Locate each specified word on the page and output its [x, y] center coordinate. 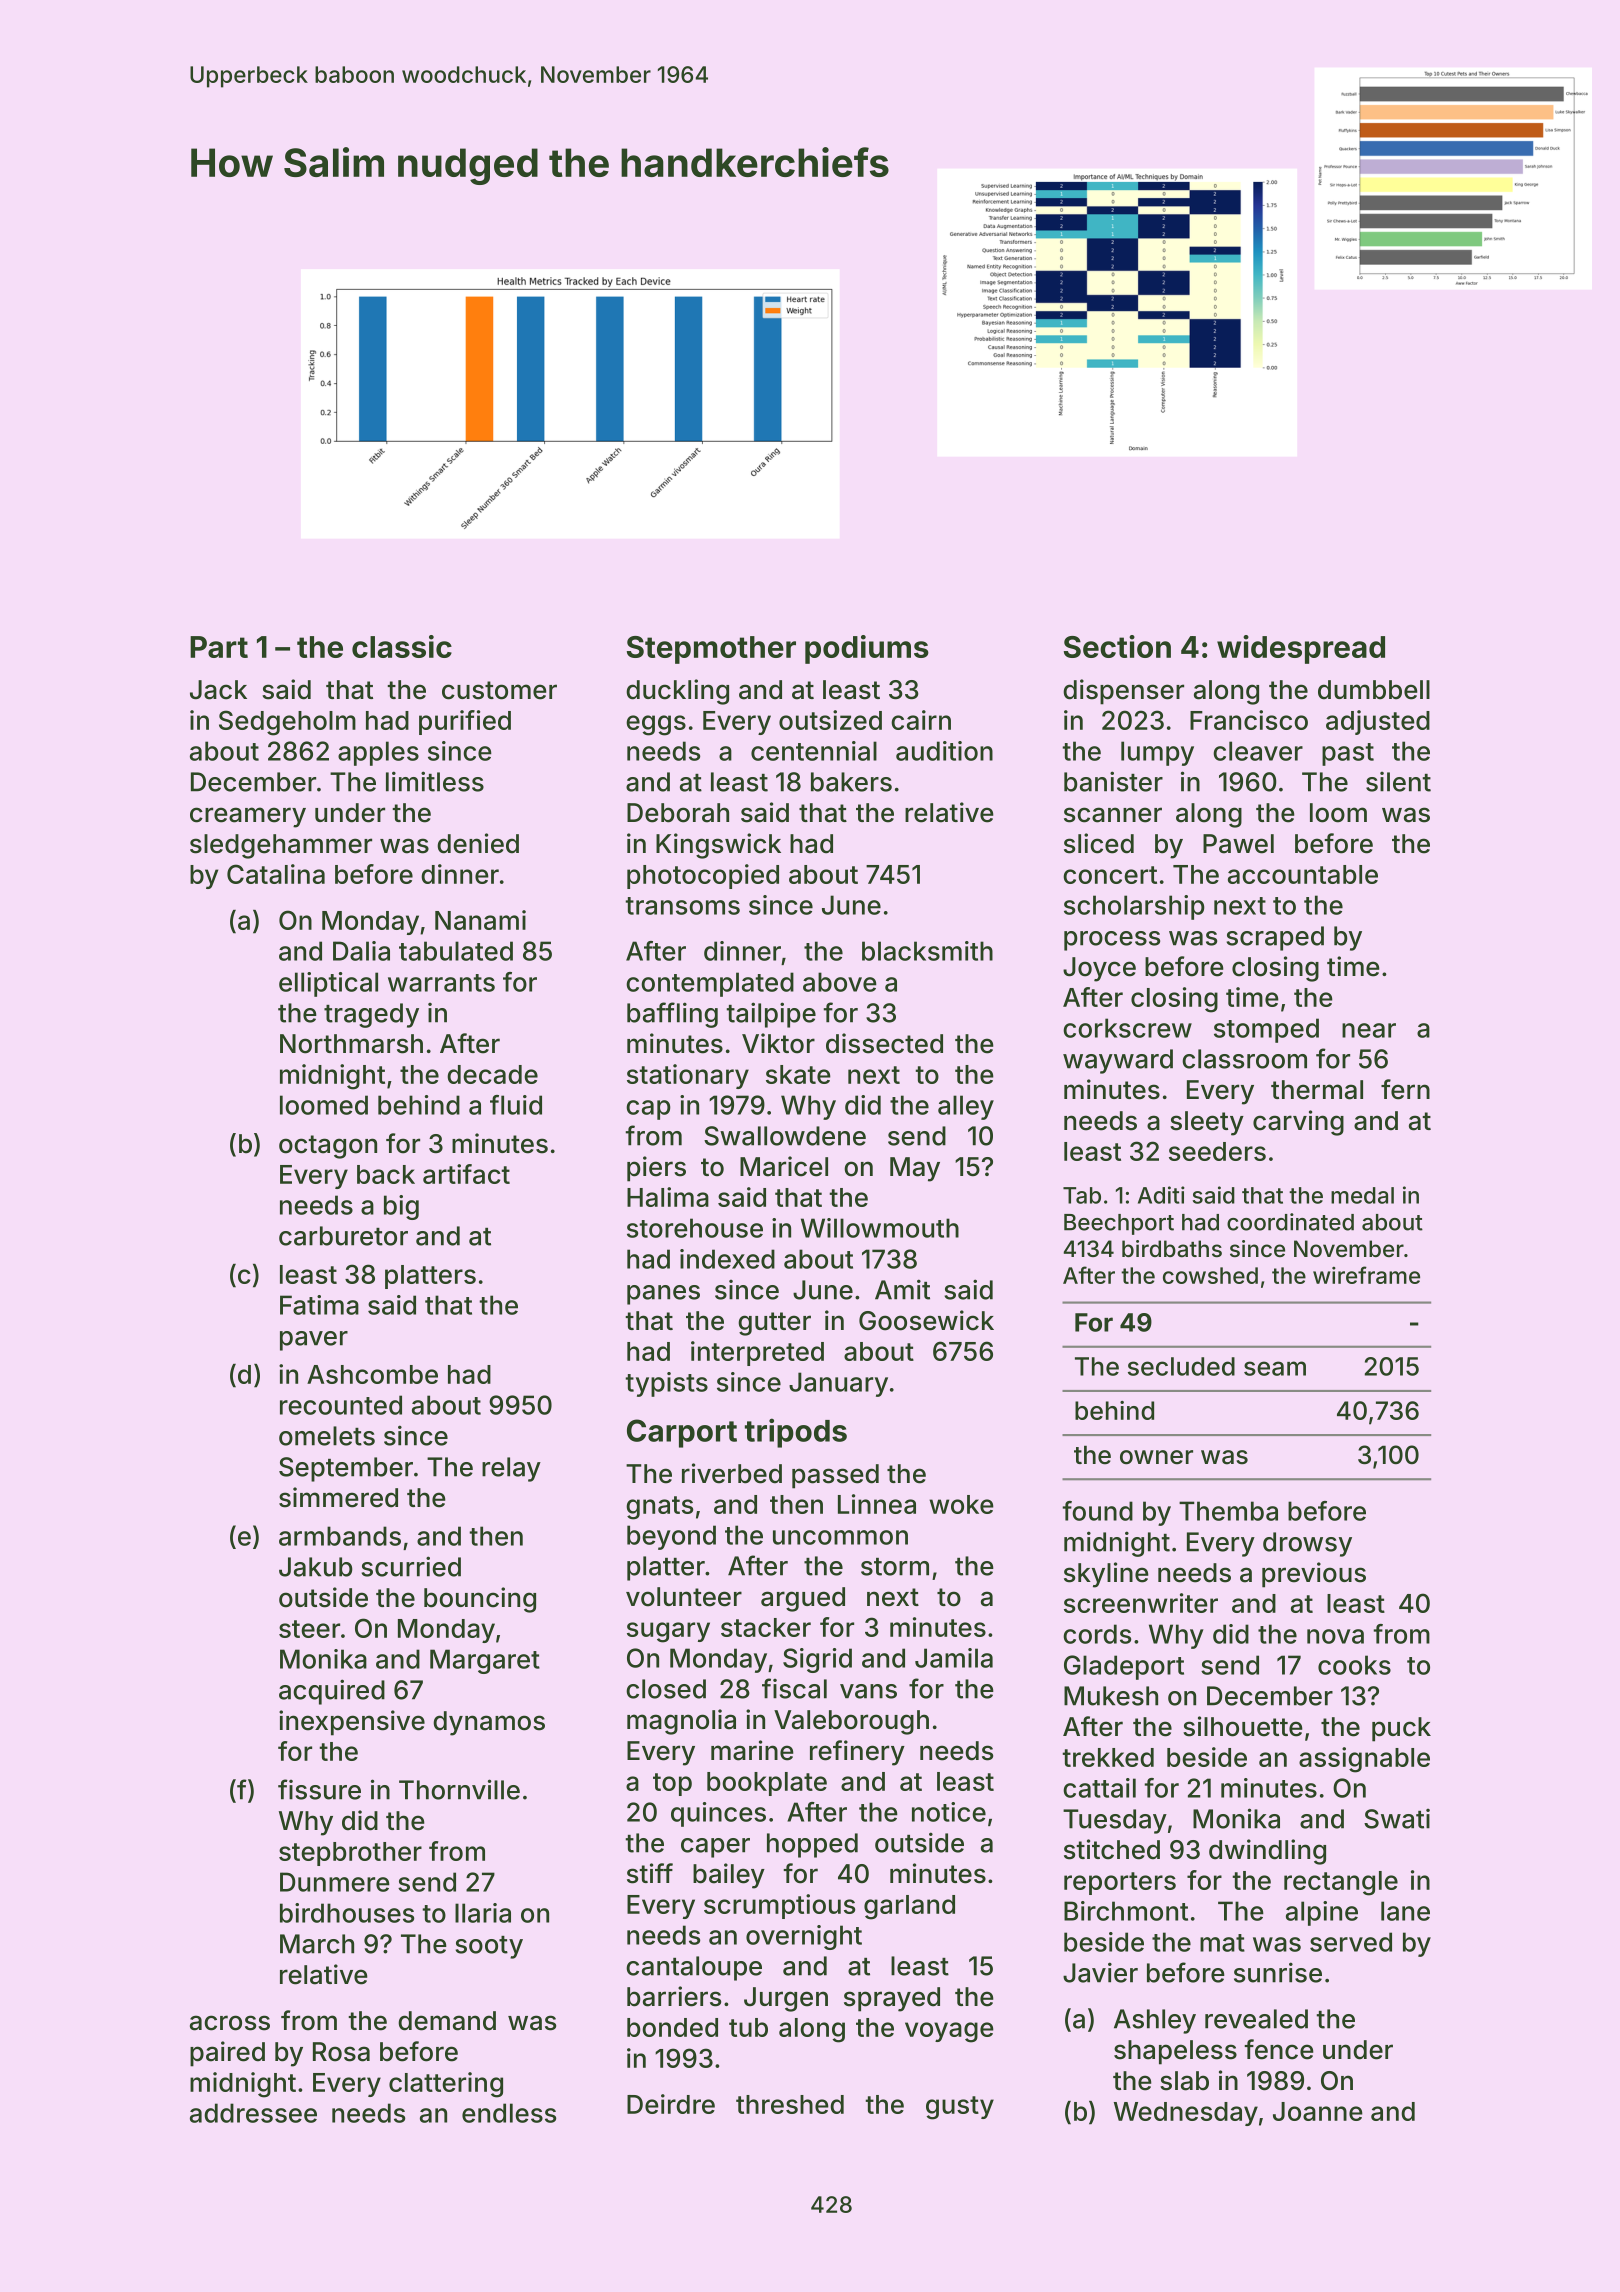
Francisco [1249, 720]
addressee [253, 2113]
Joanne [1318, 2111]
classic [402, 646]
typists [666, 1384]
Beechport [1119, 1224]
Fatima [319, 1305]
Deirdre [671, 2104]
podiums [867, 649]
